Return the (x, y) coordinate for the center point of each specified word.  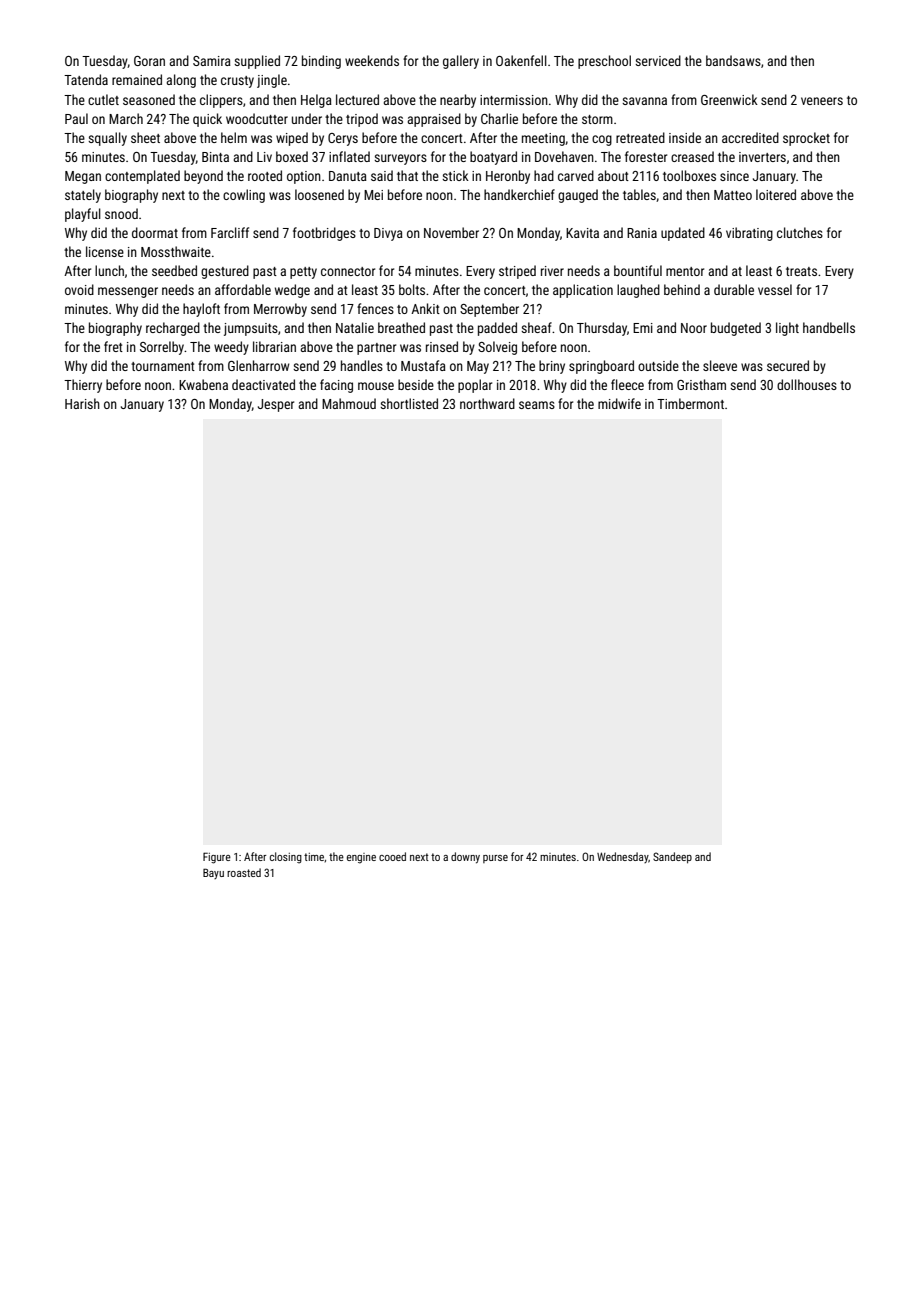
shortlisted (409, 403)
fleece (627, 384)
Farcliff (230, 232)
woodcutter (257, 118)
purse (495, 859)
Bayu (213, 873)
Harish (82, 403)
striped (517, 272)
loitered (776, 194)
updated (683, 234)
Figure (217, 858)
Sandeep (672, 858)
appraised (434, 120)
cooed (392, 856)
